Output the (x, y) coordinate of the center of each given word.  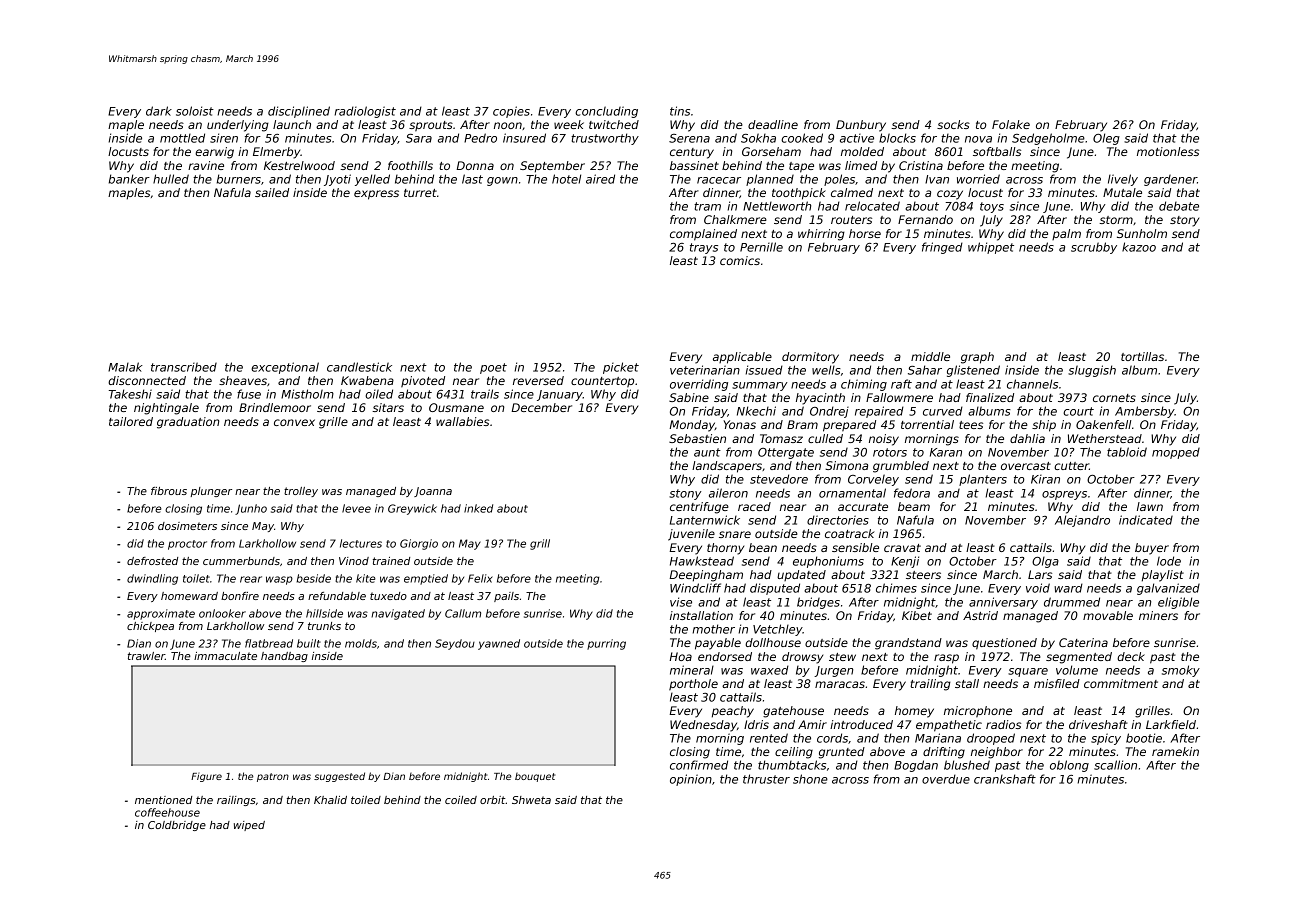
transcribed (184, 367)
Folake (1011, 124)
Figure (206, 777)
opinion (691, 780)
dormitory (810, 358)
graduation (188, 423)
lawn (1150, 506)
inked (478, 508)
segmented (1079, 658)
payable (718, 644)
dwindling (152, 579)
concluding (606, 112)
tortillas (1142, 356)
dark (159, 111)
